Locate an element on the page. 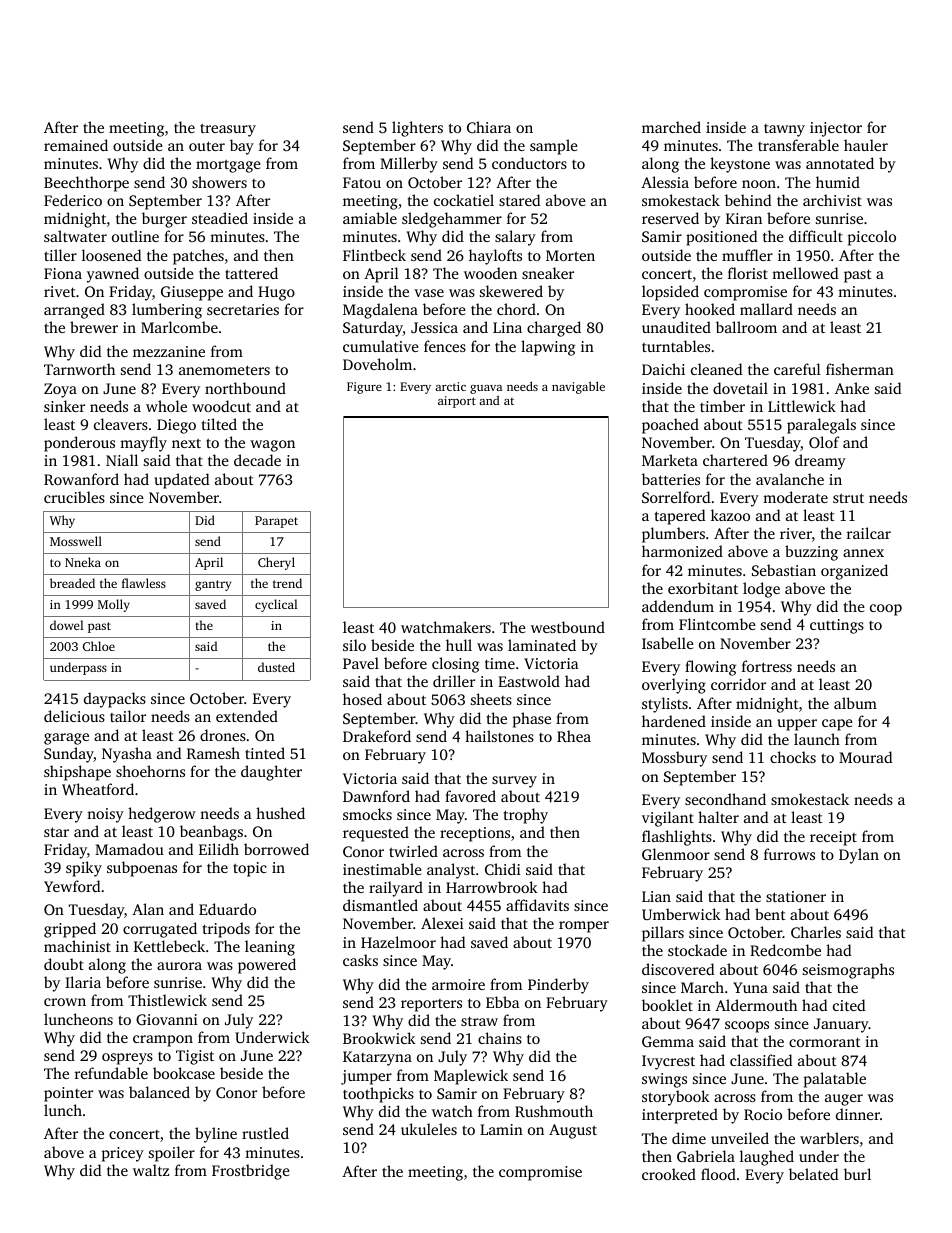 The height and width of the page is (1233, 952). extended is located at coordinates (247, 716).
